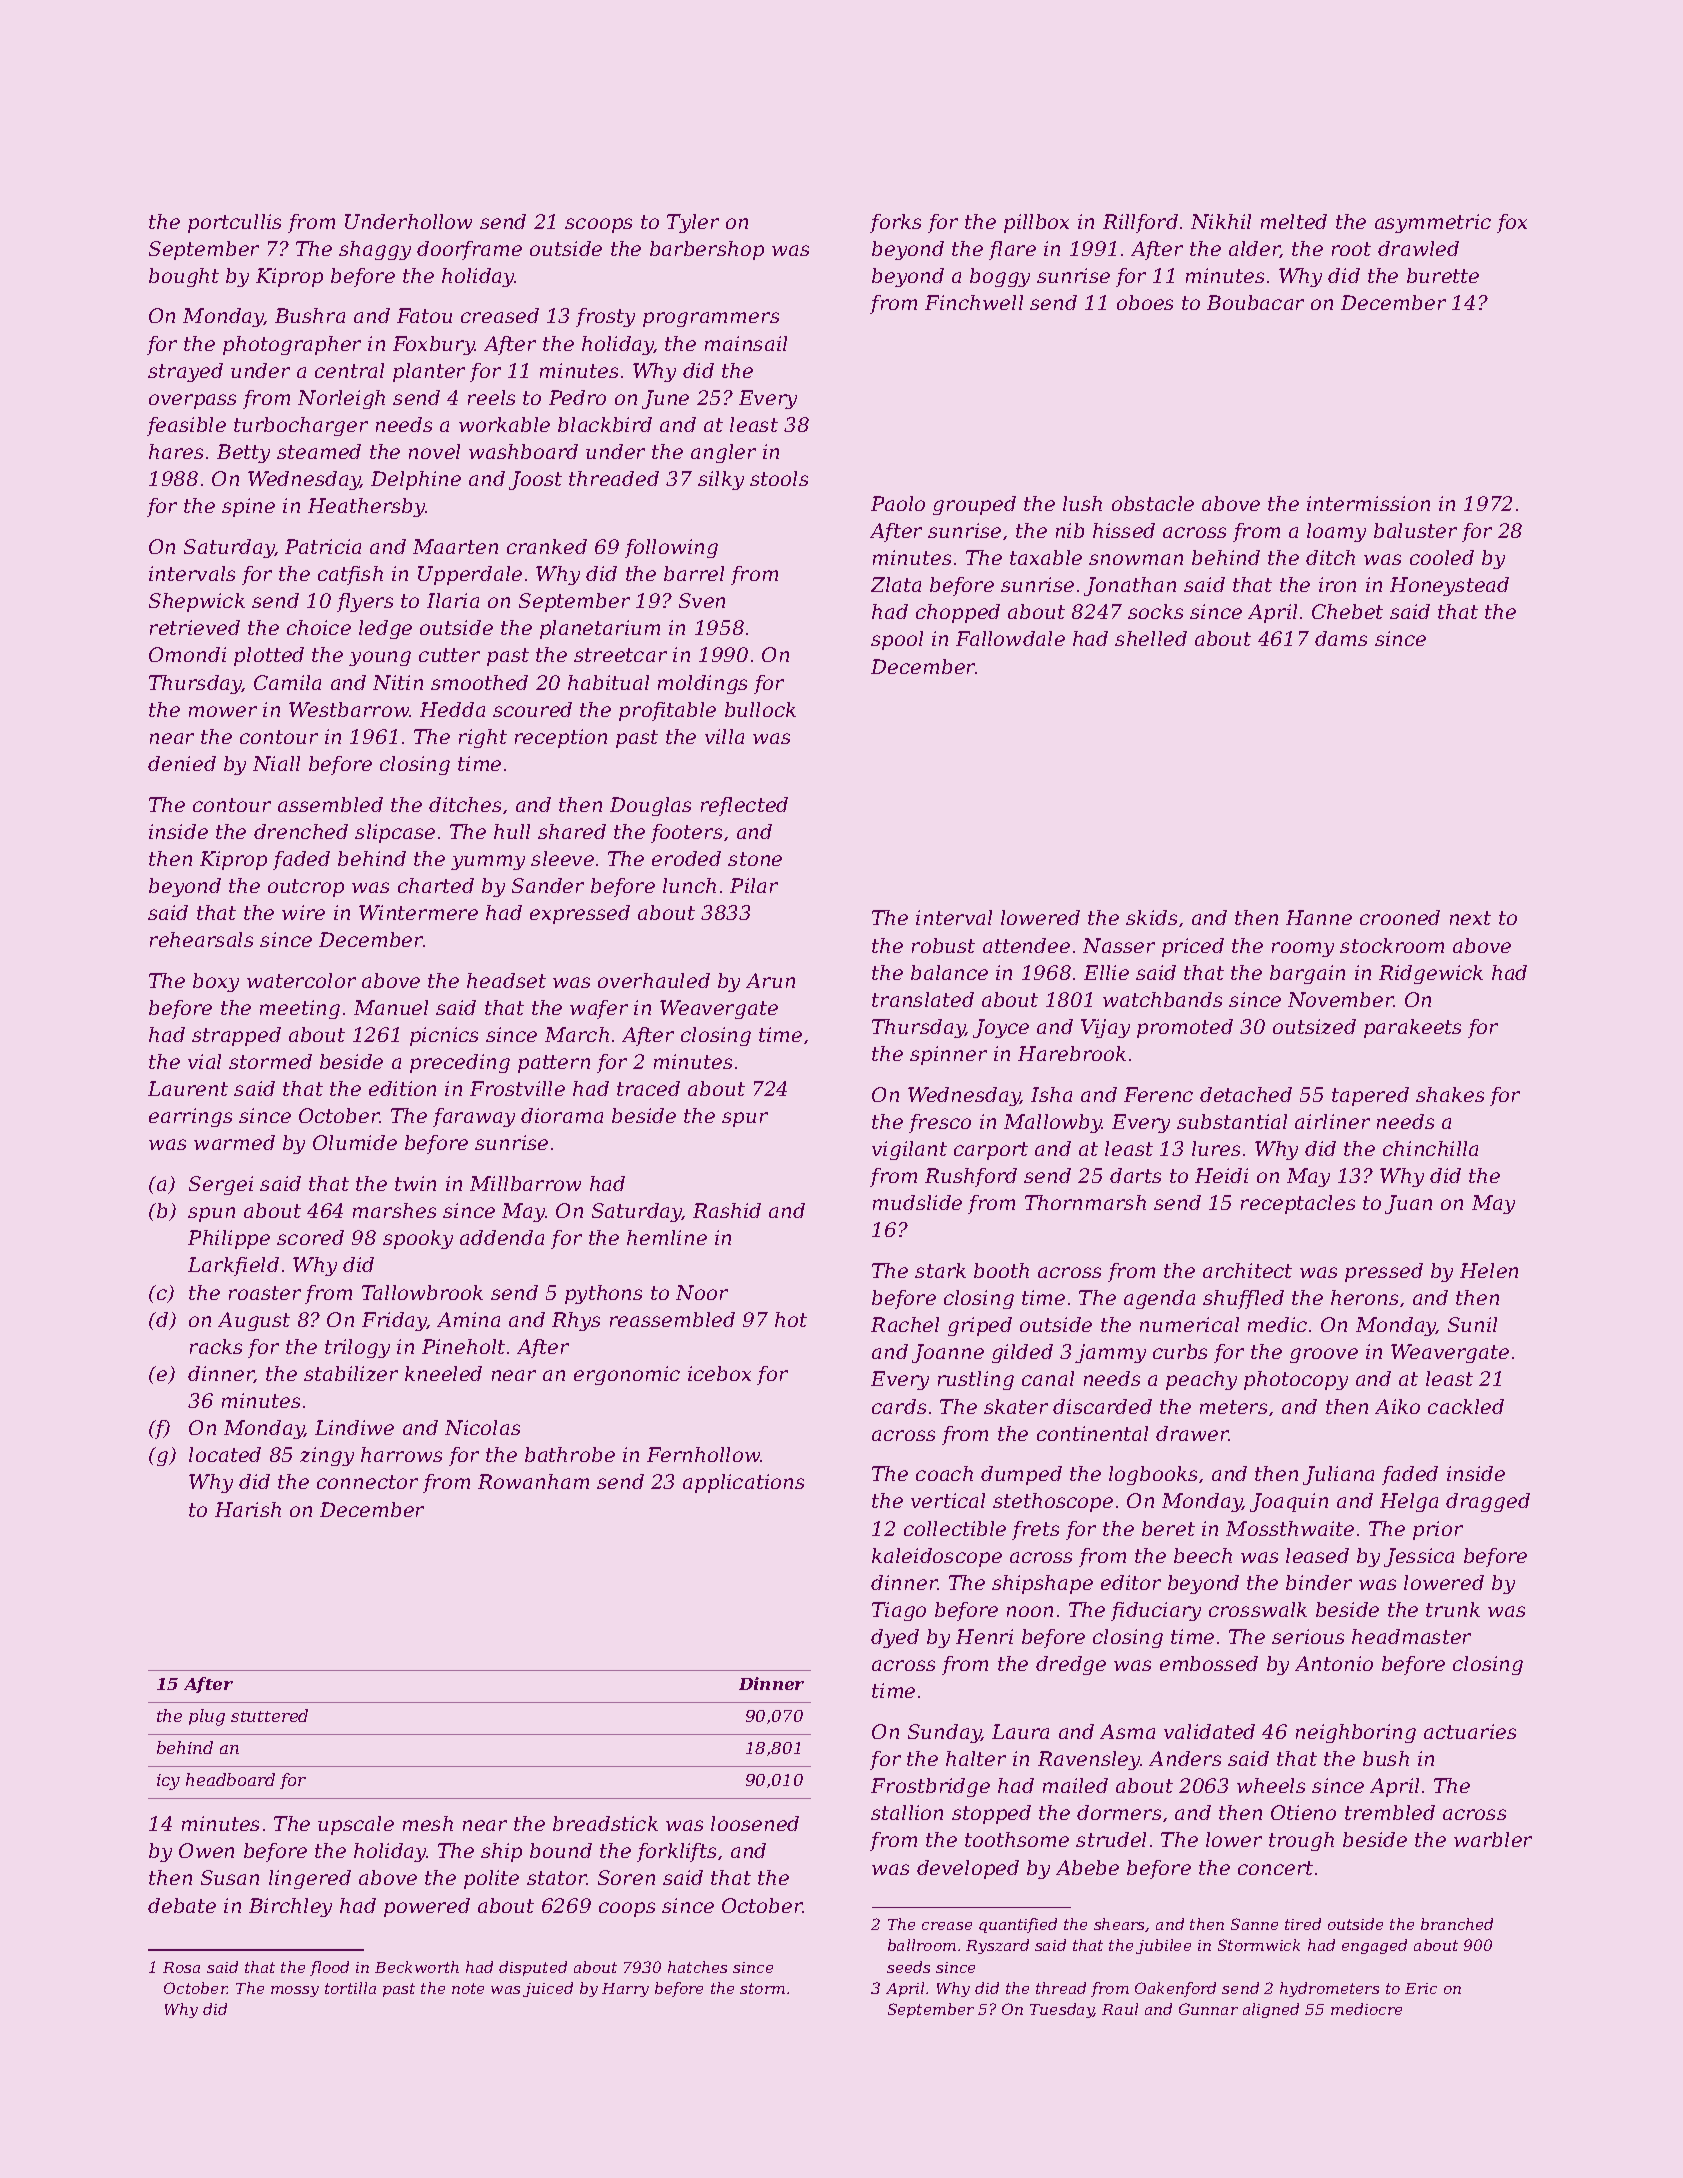 The height and width of the image is (2178, 1683). What do you see at coordinates (1020, 1731) in the image?
I see `Laura` at bounding box center [1020, 1731].
